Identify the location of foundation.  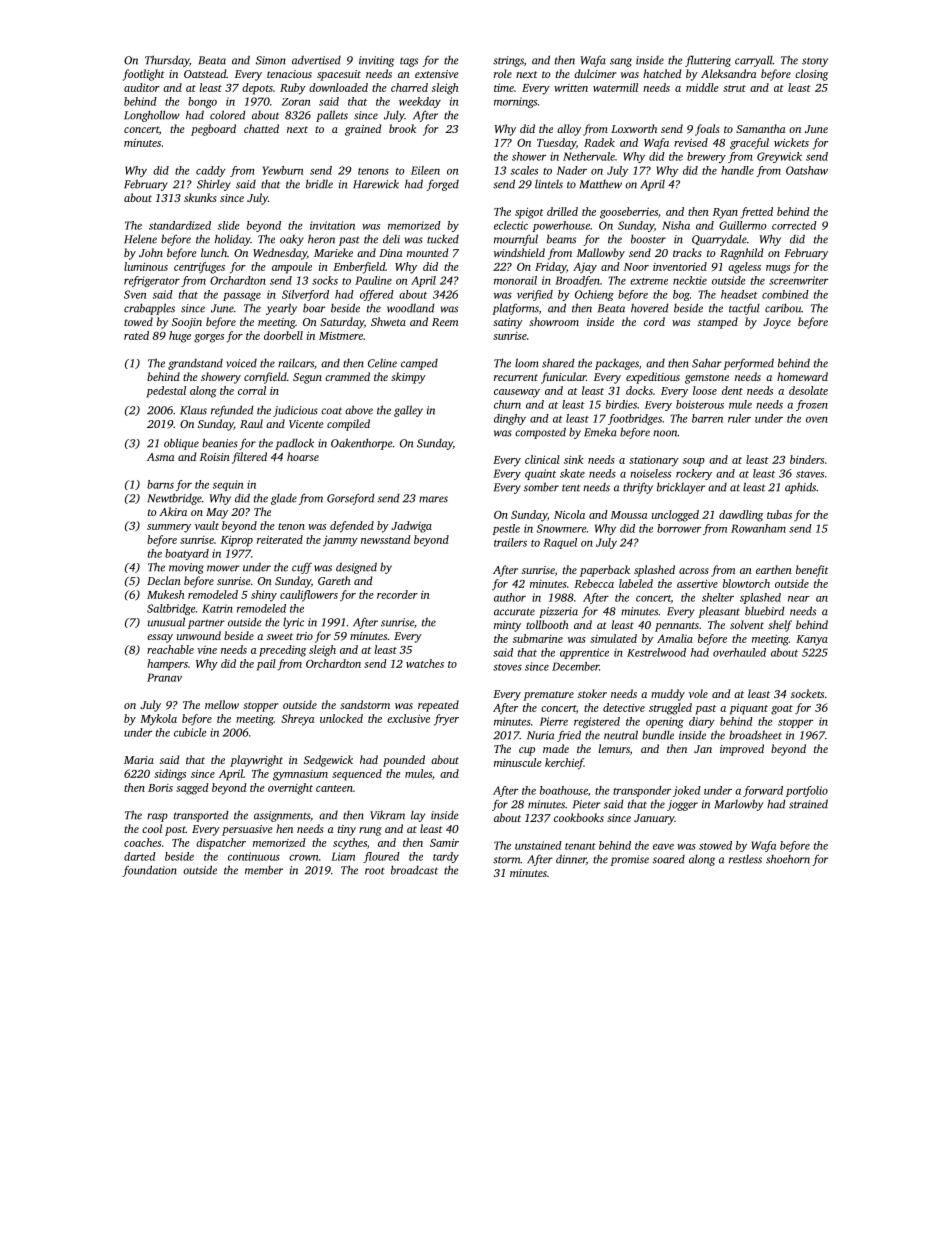
(149, 871).
